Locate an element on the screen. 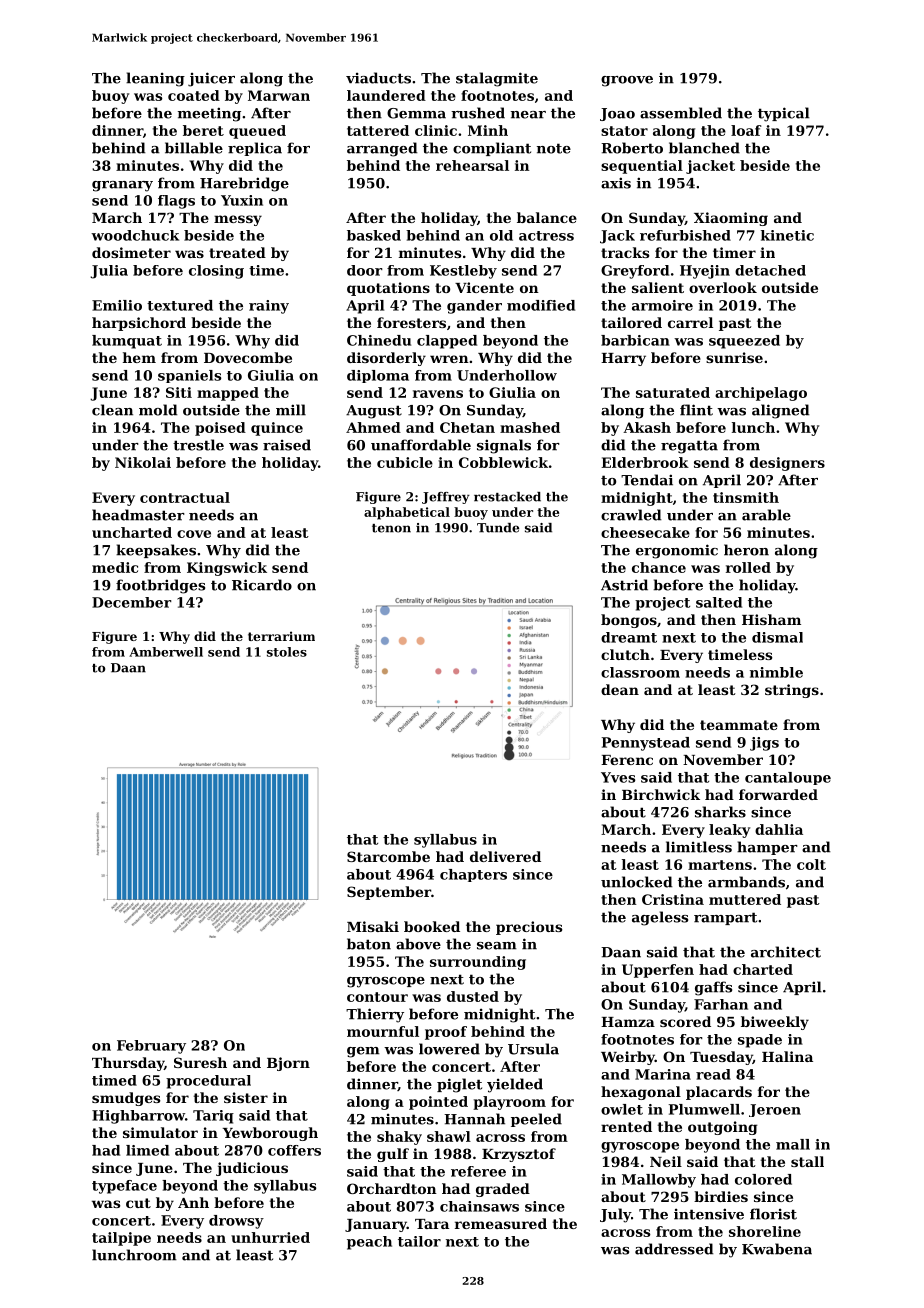 The height and width of the screenshot is (1308, 924). piglet is located at coordinates (459, 1085).
